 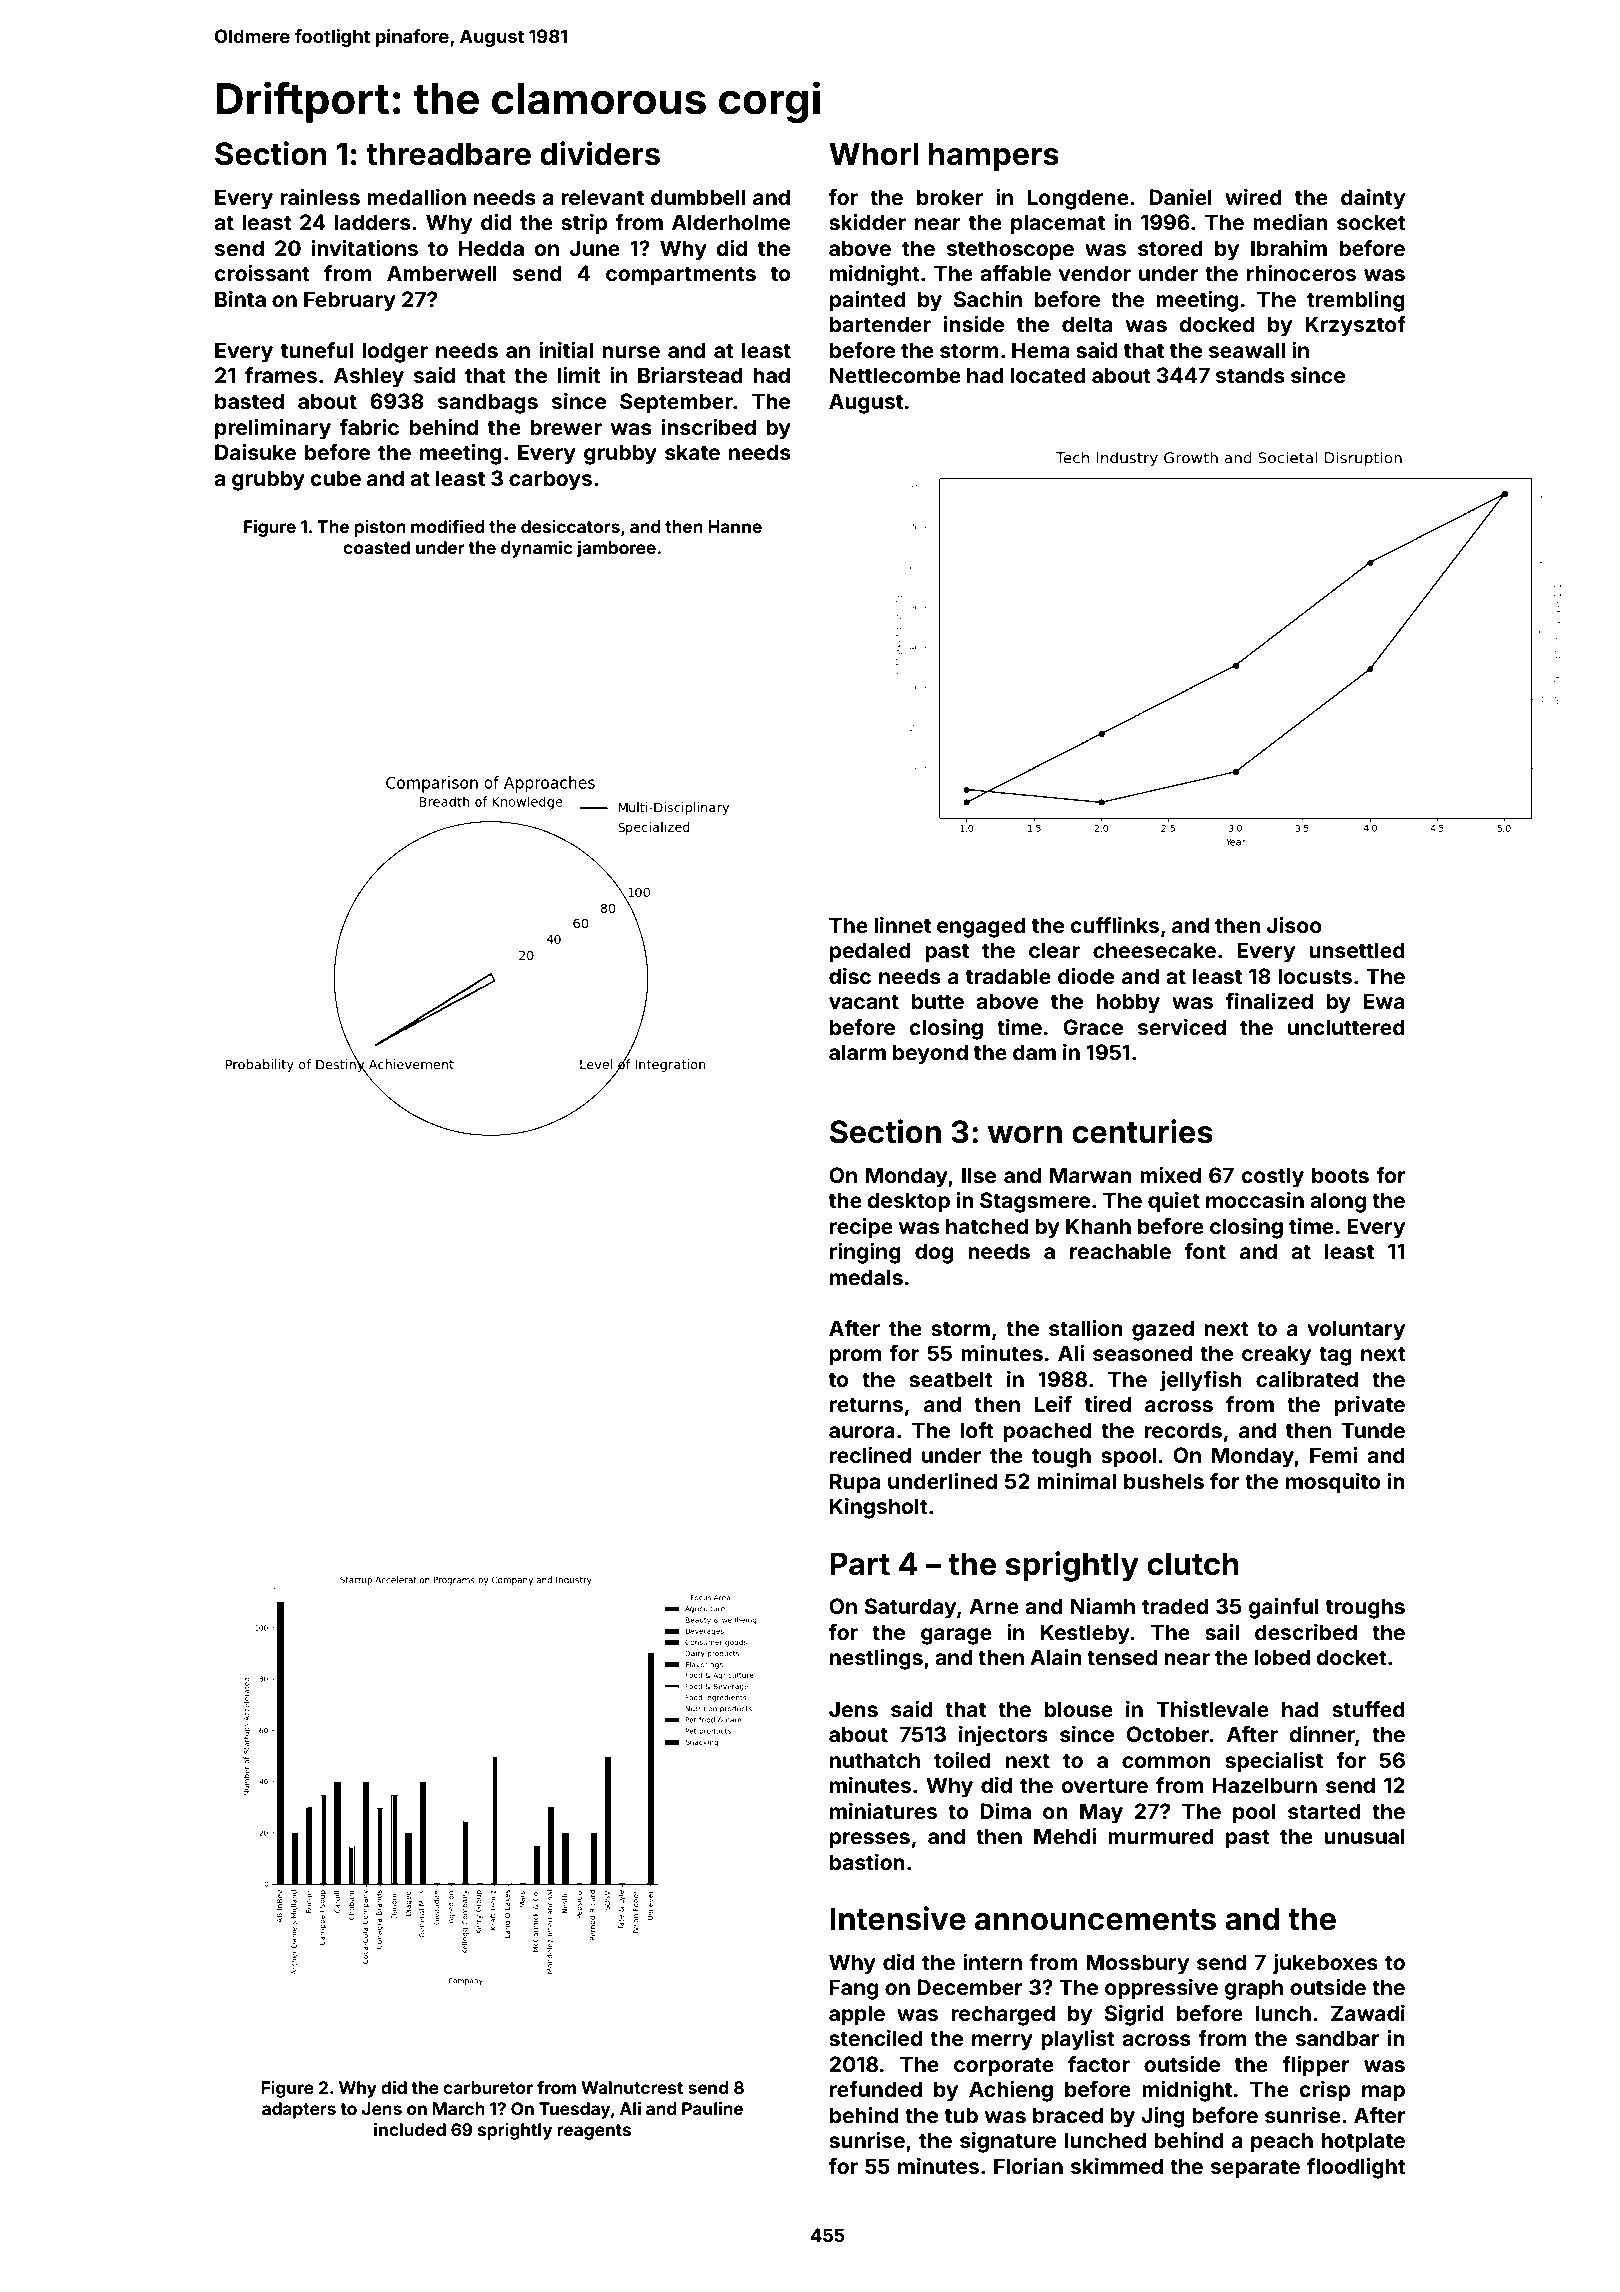 What do you see at coordinates (735, 526) in the image?
I see `Hanne` at bounding box center [735, 526].
